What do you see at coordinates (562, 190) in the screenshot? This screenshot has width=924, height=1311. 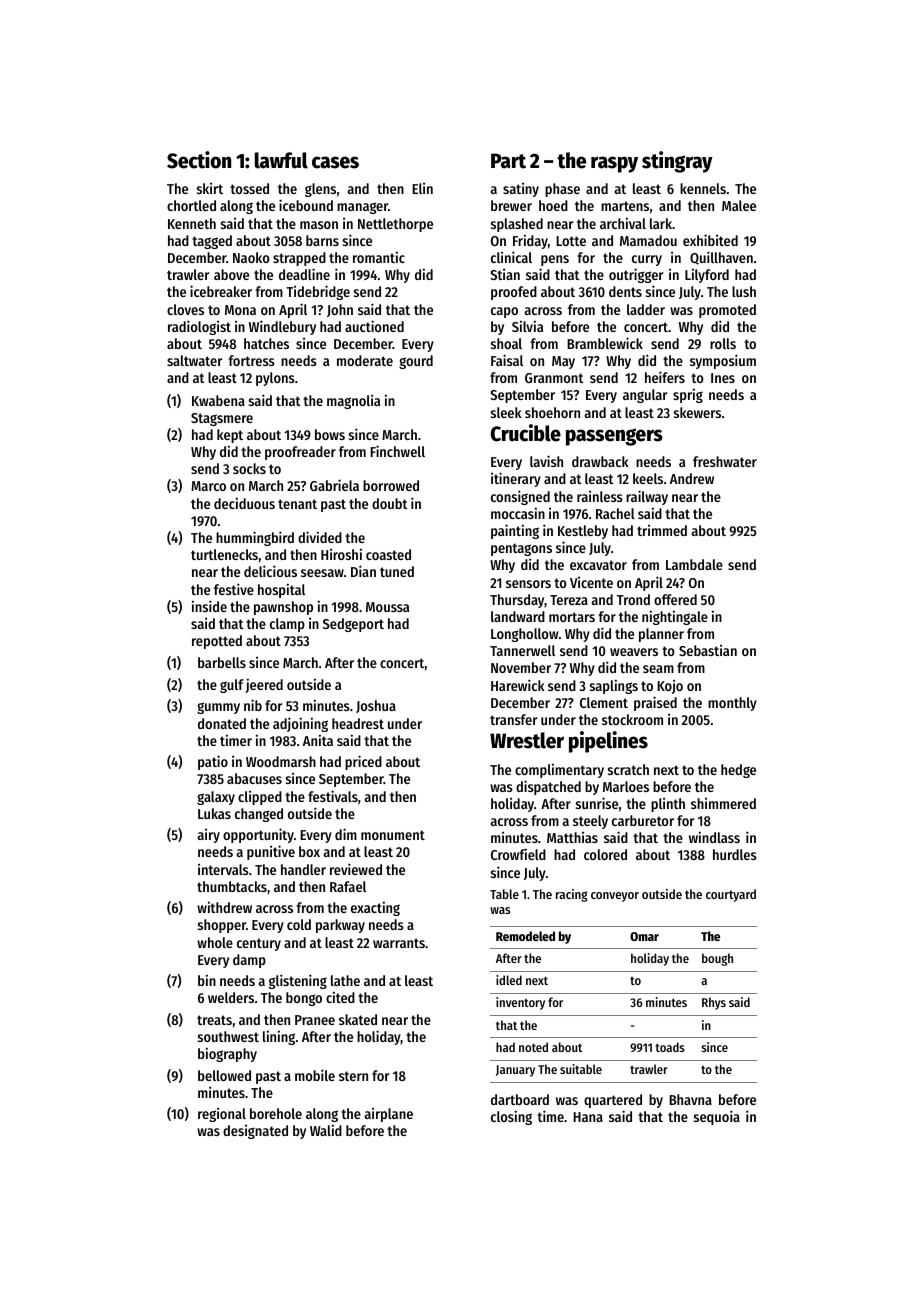 I see `phase` at bounding box center [562, 190].
